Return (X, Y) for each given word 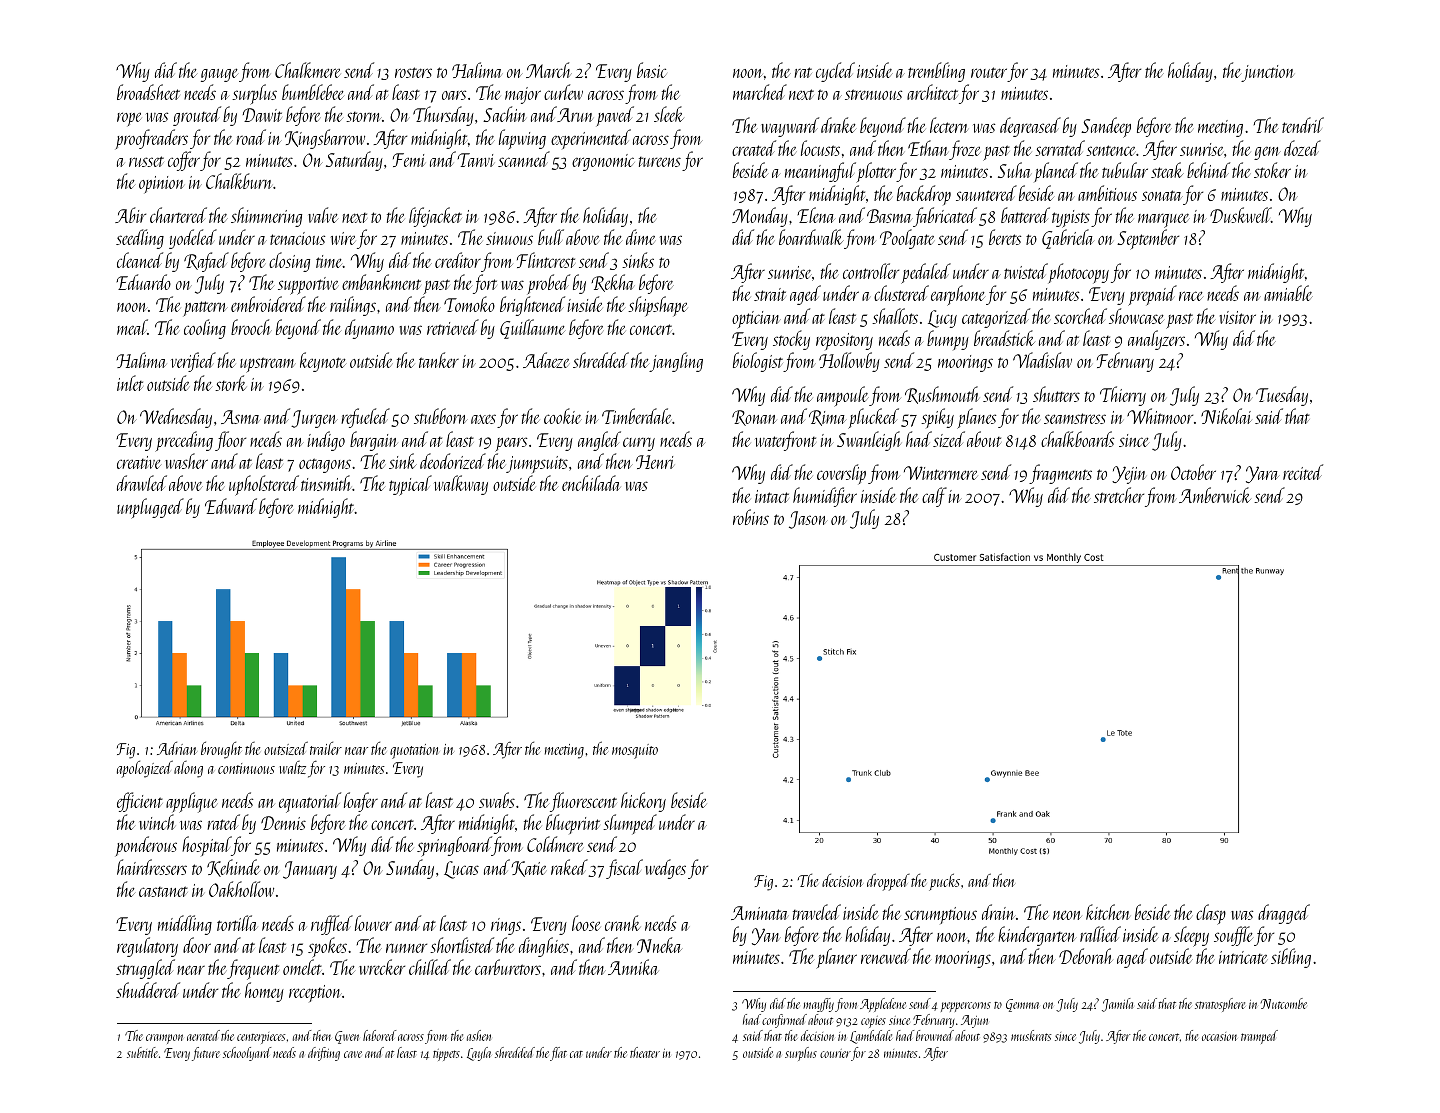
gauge (219, 75)
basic (651, 70)
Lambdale (871, 1037)
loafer (361, 802)
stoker (1272, 170)
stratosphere (1220, 1005)
